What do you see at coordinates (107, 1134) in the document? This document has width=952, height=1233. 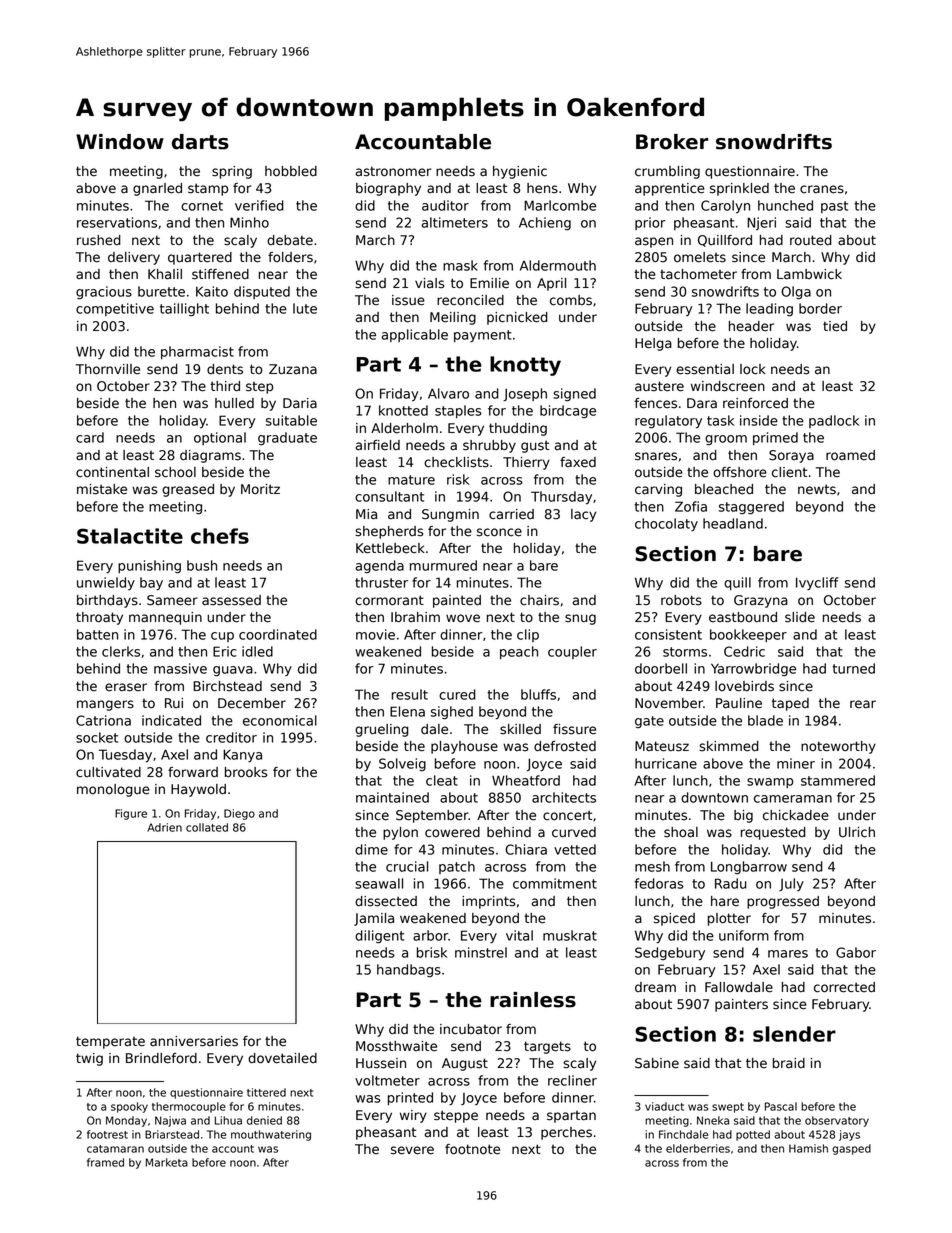 I see `footrest` at bounding box center [107, 1134].
